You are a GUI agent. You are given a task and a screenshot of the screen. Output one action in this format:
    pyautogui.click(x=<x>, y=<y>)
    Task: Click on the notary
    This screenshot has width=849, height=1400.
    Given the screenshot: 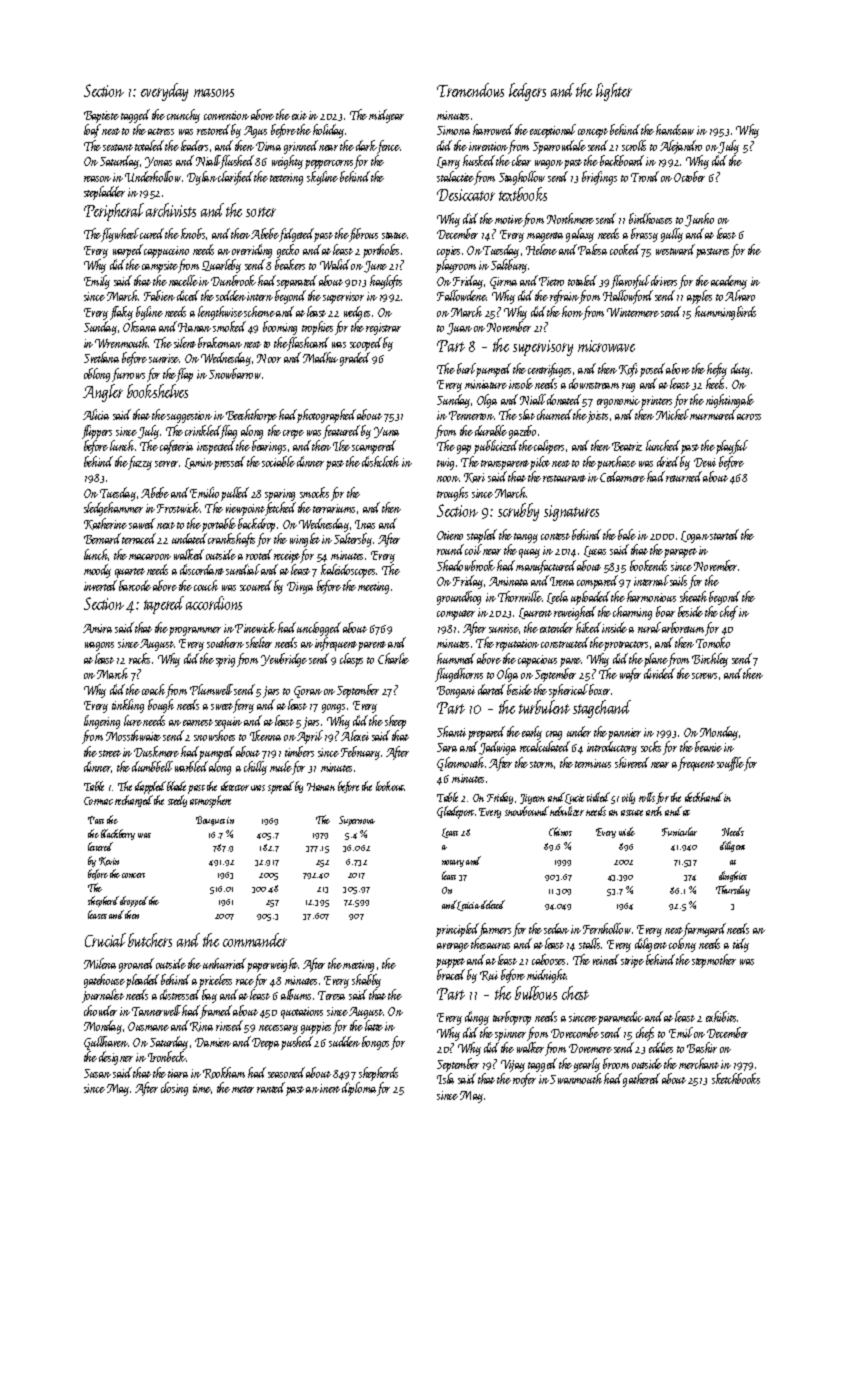 What is the action you would take?
    pyautogui.click(x=453, y=863)
